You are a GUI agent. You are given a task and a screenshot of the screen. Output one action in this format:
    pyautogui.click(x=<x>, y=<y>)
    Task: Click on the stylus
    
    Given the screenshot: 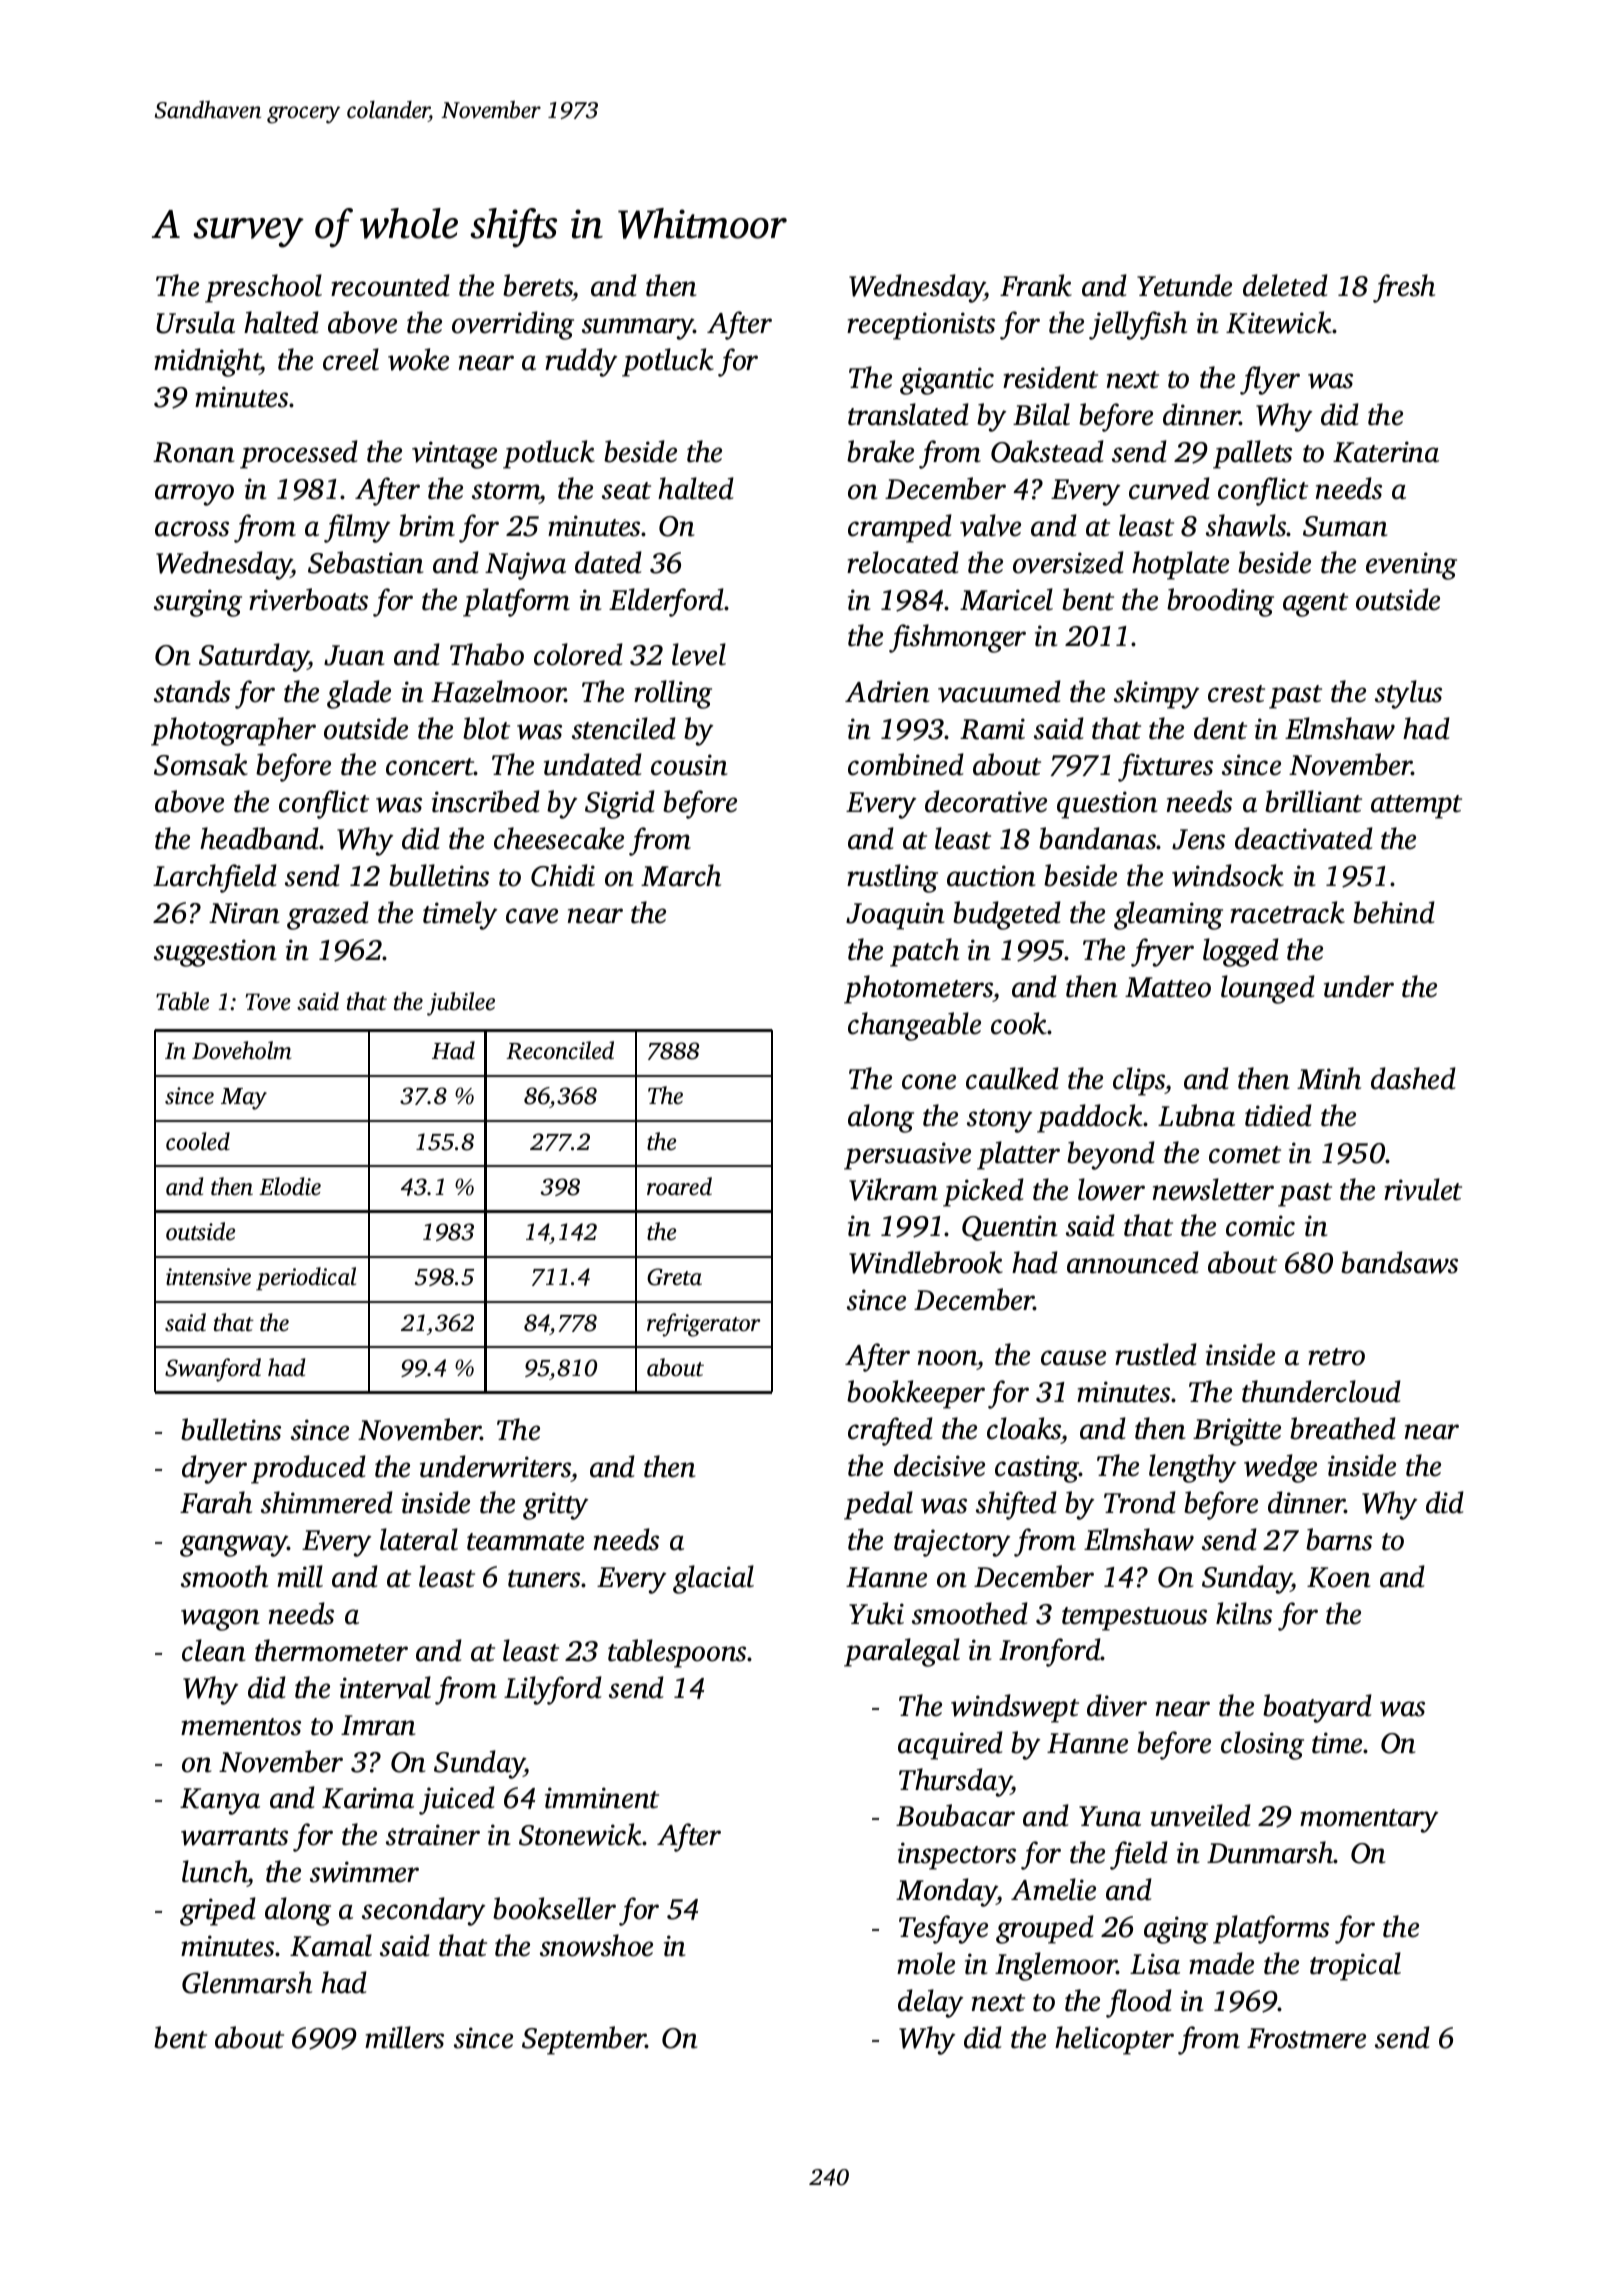 What is the action you would take?
    pyautogui.click(x=1408, y=694)
